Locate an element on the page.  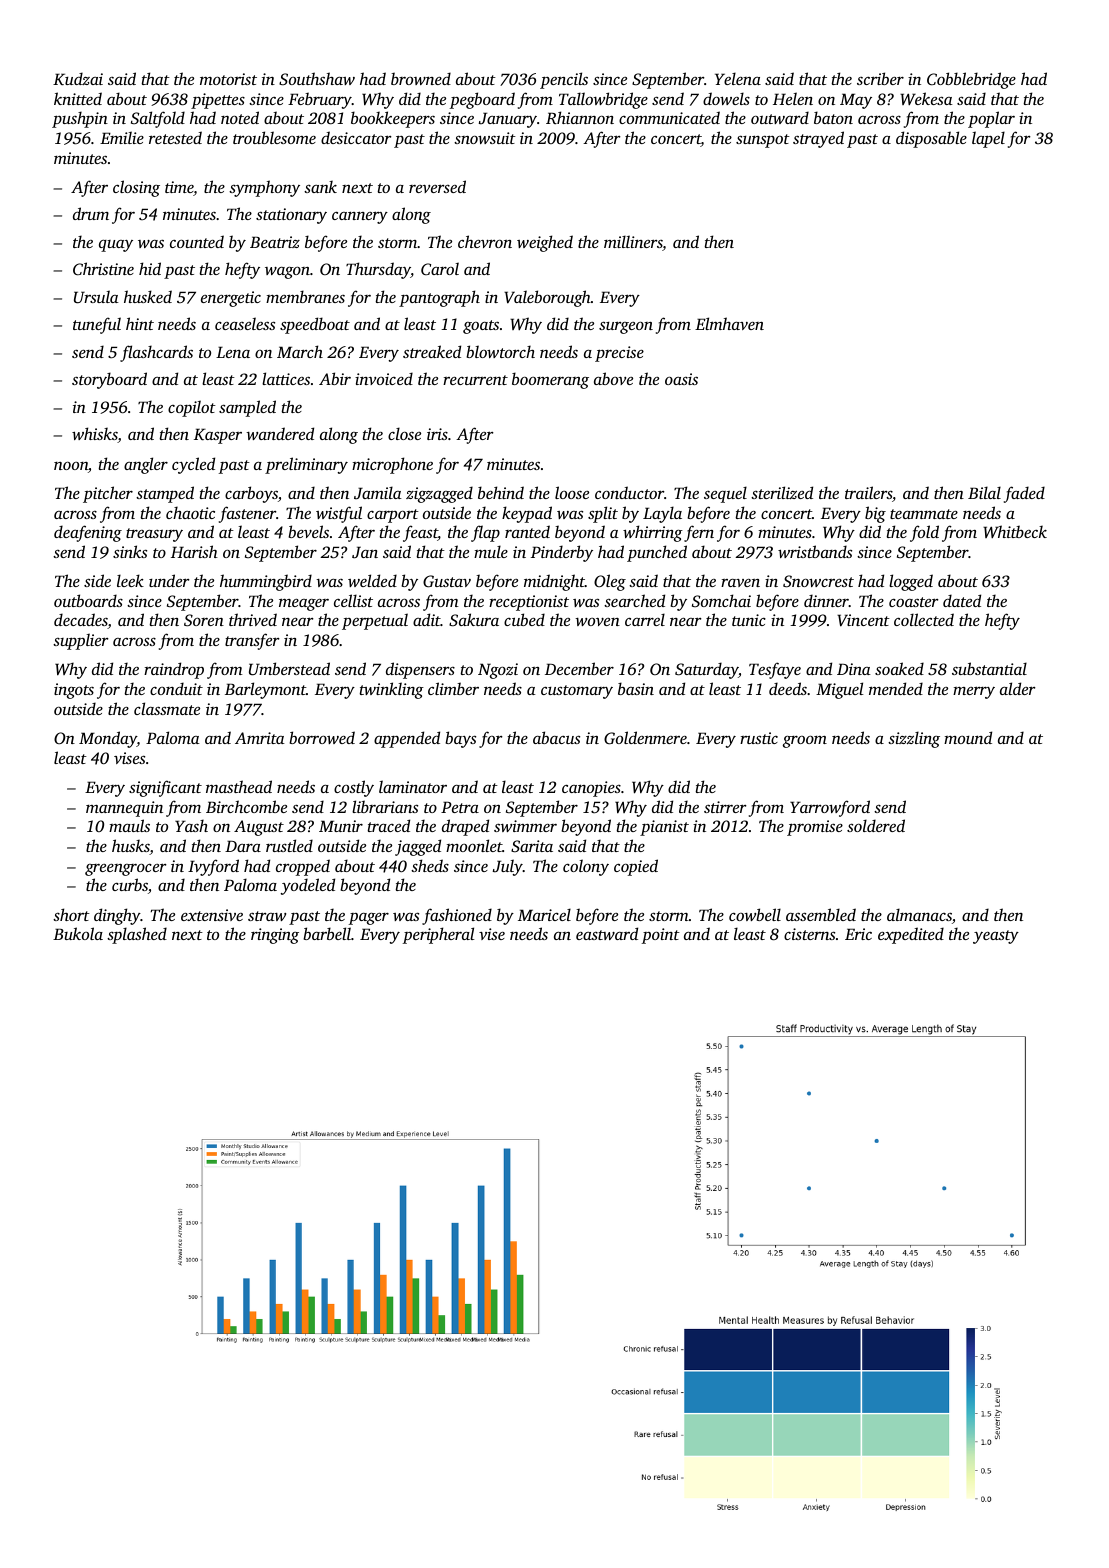
snowsuit is located at coordinates (485, 138).
